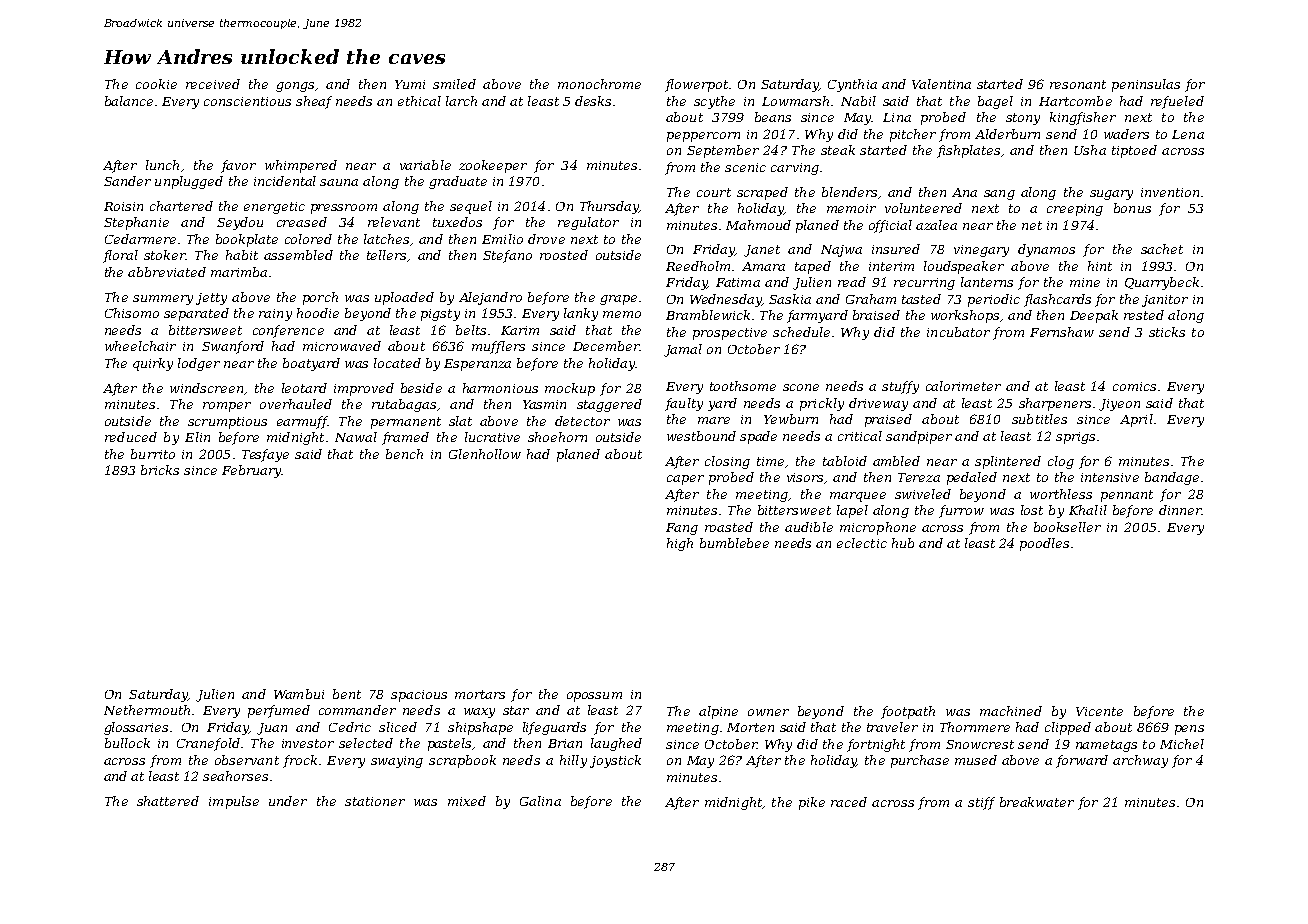 The height and width of the image is (924, 1308). I want to click on bench, so click(404, 454).
